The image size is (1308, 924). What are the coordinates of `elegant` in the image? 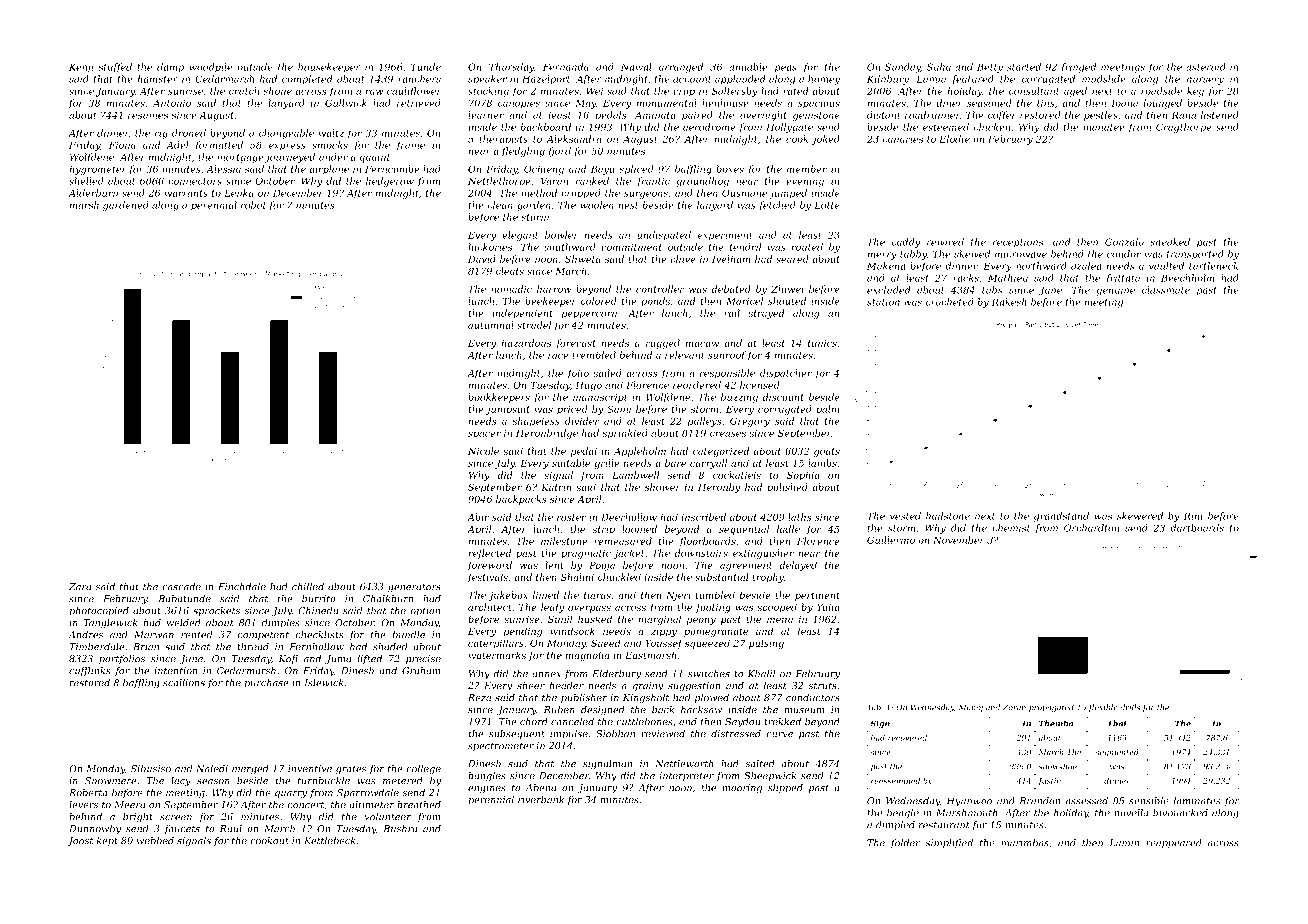 It's located at (520, 236).
